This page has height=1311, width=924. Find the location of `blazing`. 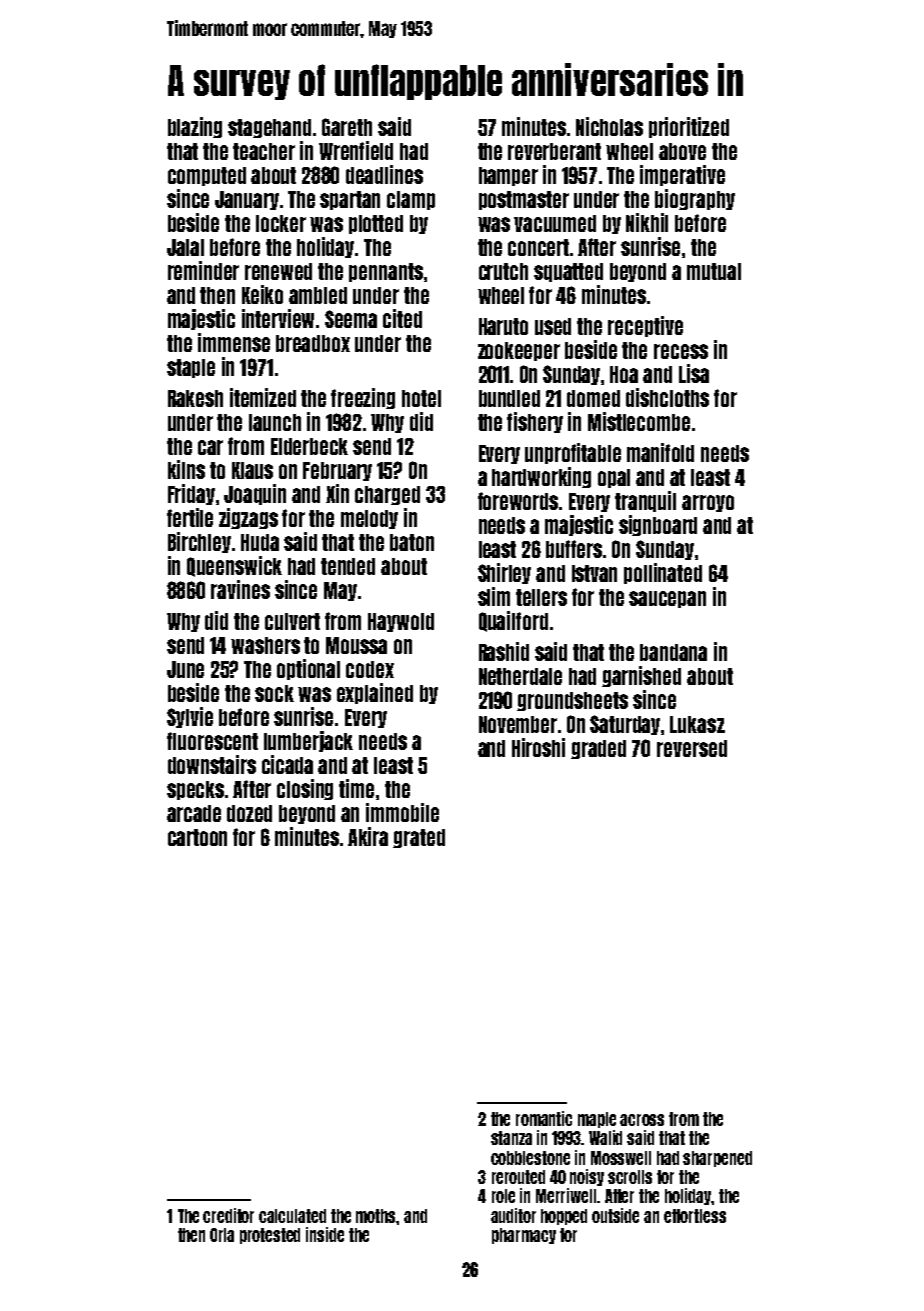

blazing is located at coordinates (195, 127).
